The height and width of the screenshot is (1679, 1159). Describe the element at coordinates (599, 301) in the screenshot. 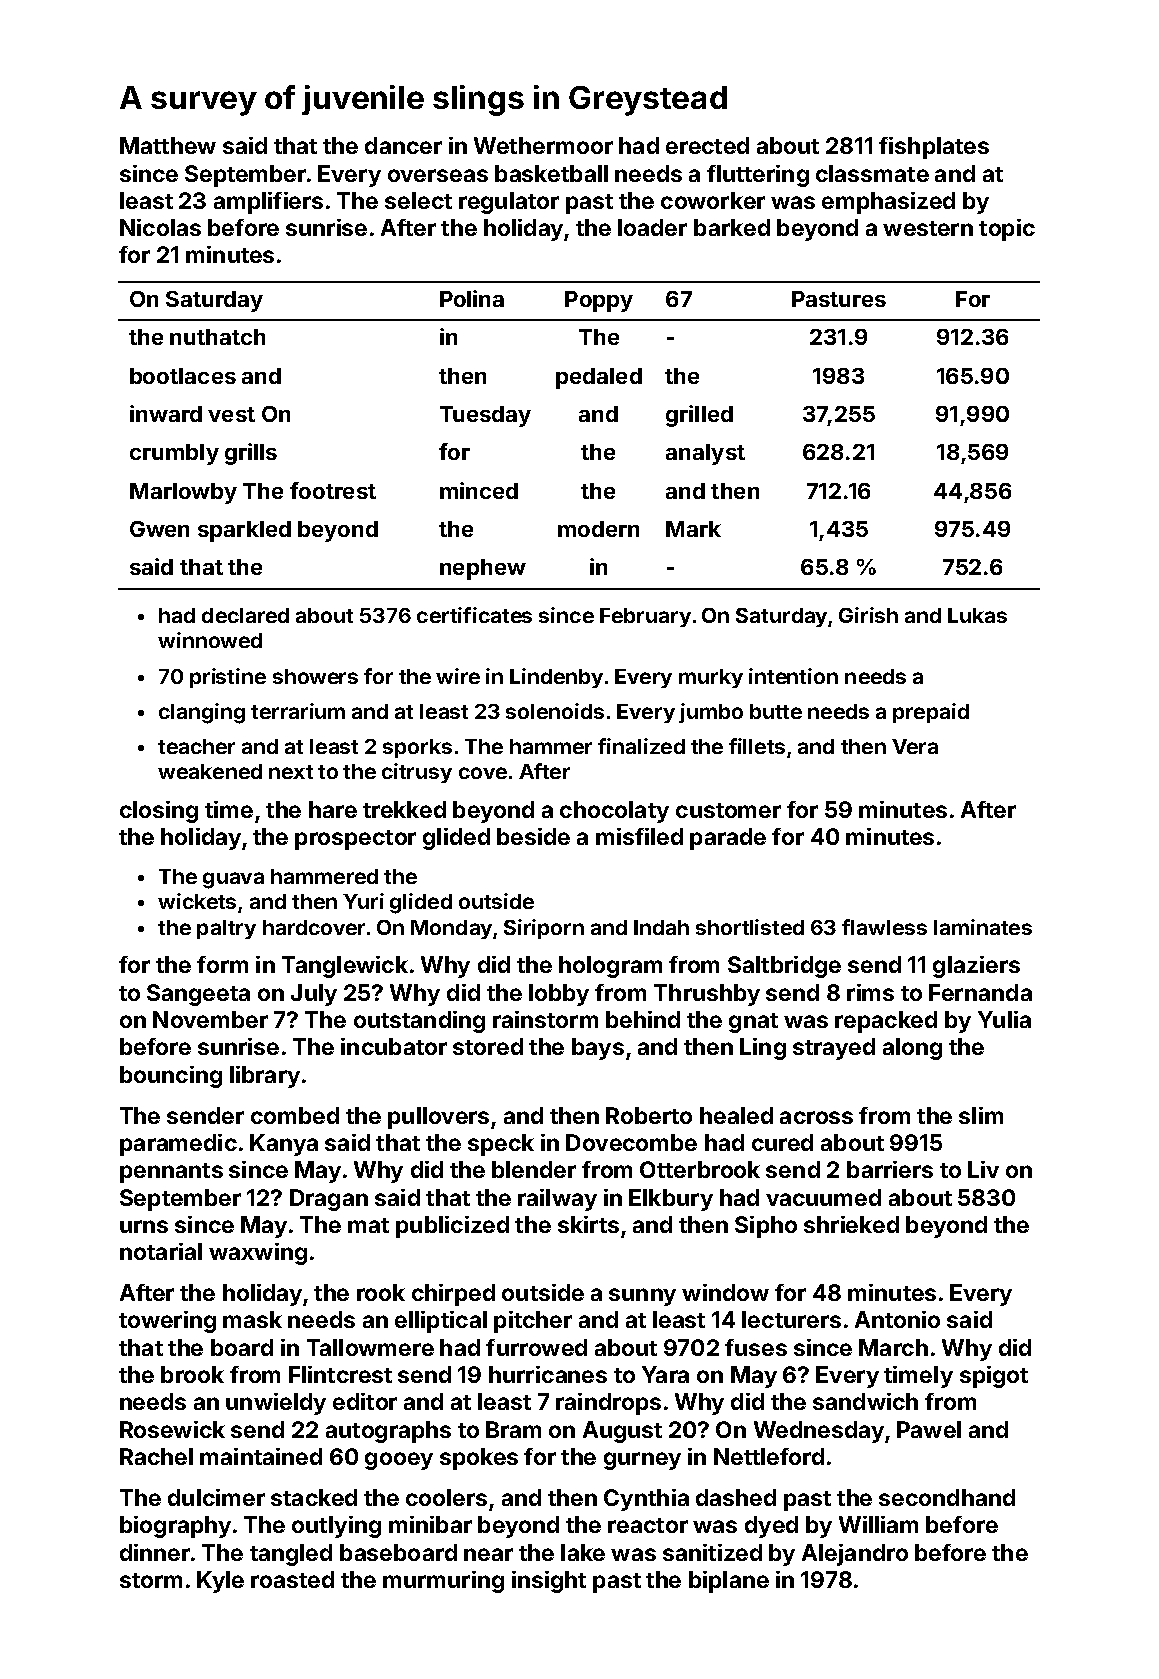

I see `Poppy` at that location.
